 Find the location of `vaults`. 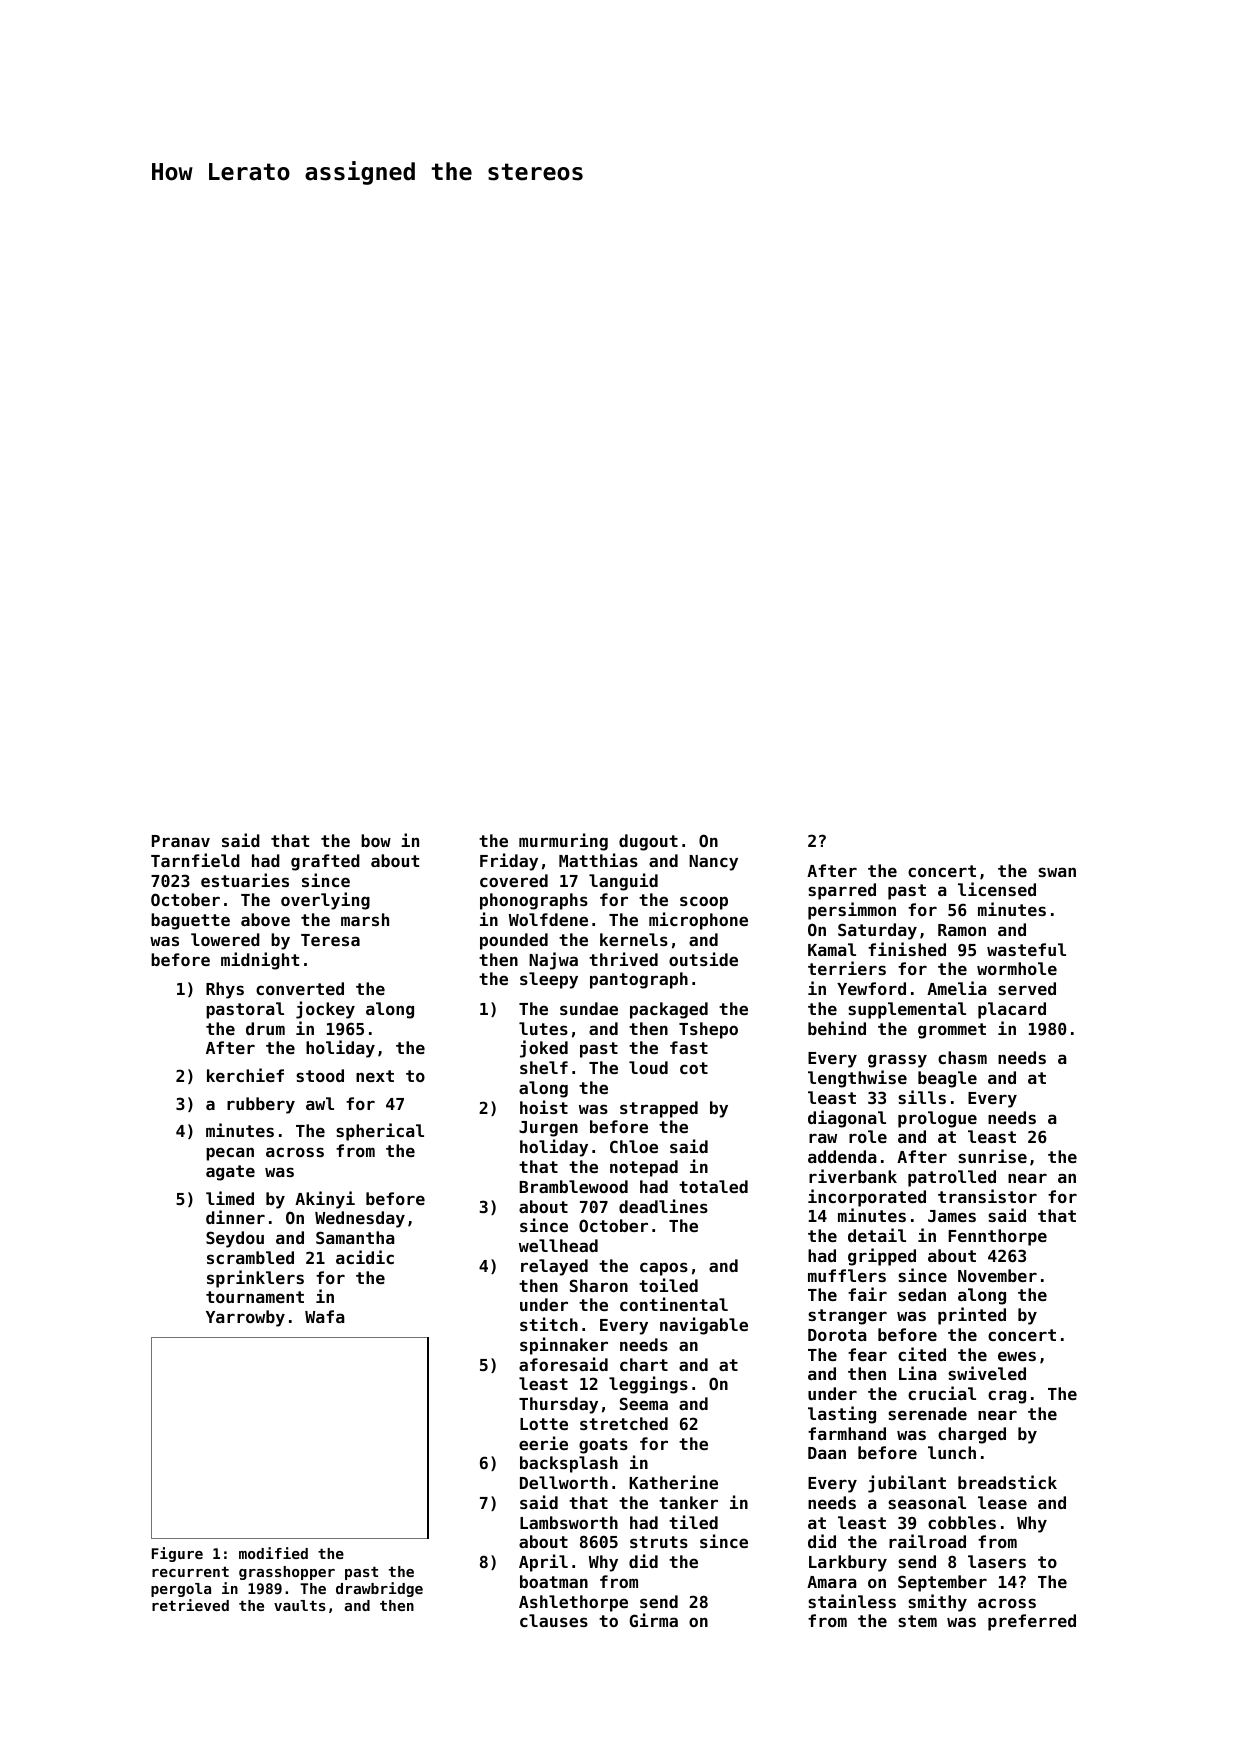

vaults is located at coordinates (300, 1605).
